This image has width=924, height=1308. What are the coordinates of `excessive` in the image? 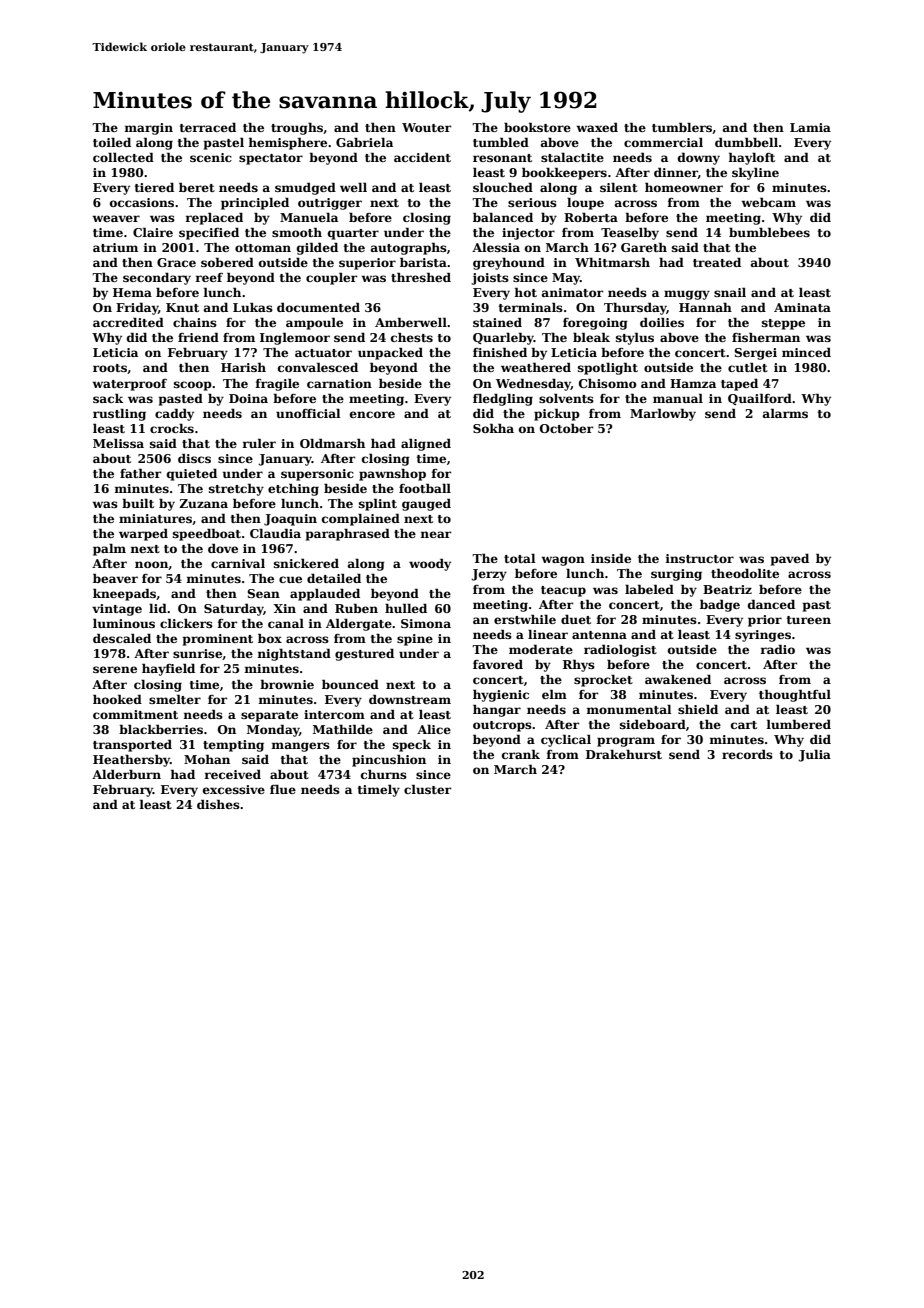 It's located at (234, 789).
